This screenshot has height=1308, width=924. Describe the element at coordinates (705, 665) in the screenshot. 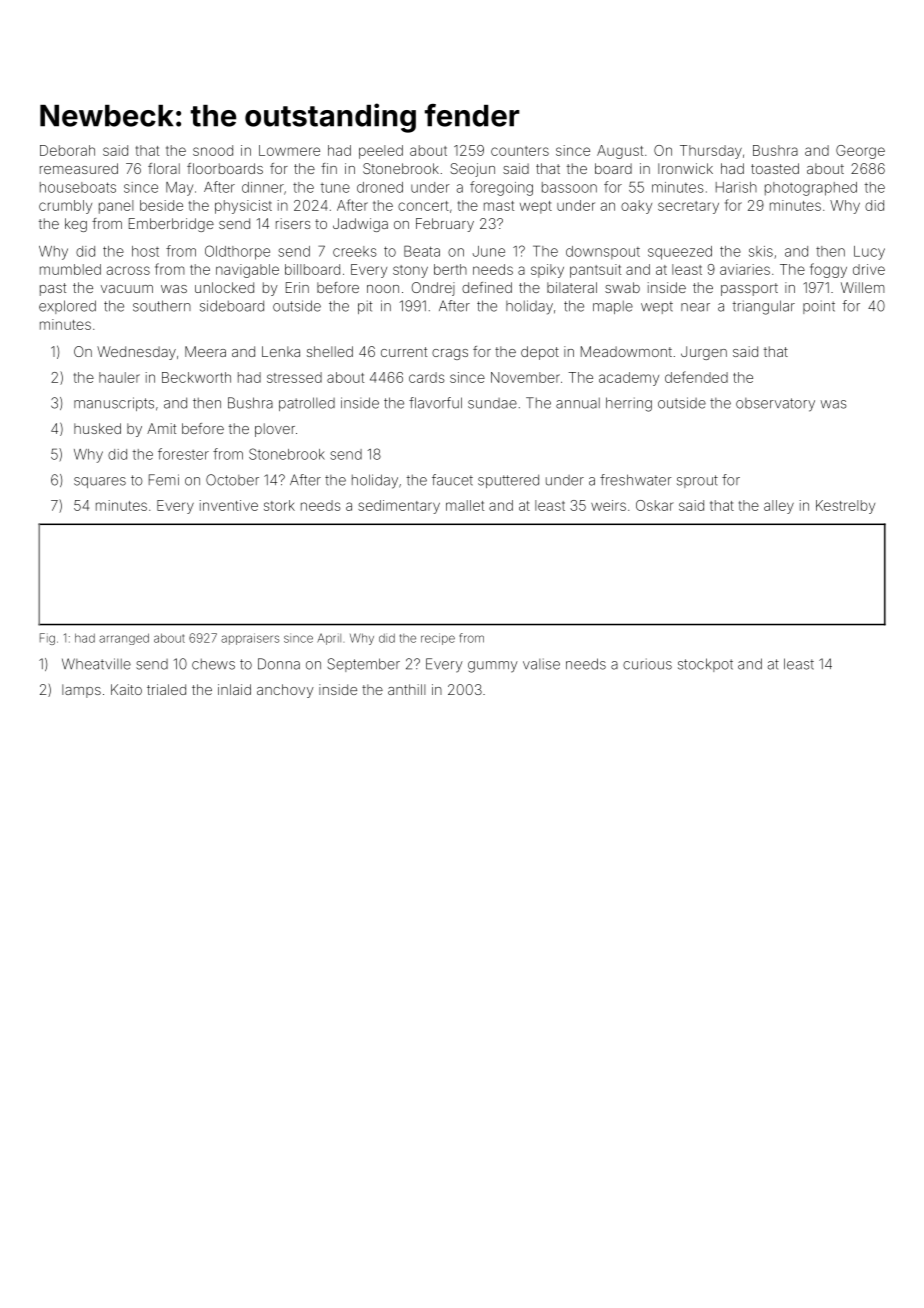

I see `stockpot` at that location.
